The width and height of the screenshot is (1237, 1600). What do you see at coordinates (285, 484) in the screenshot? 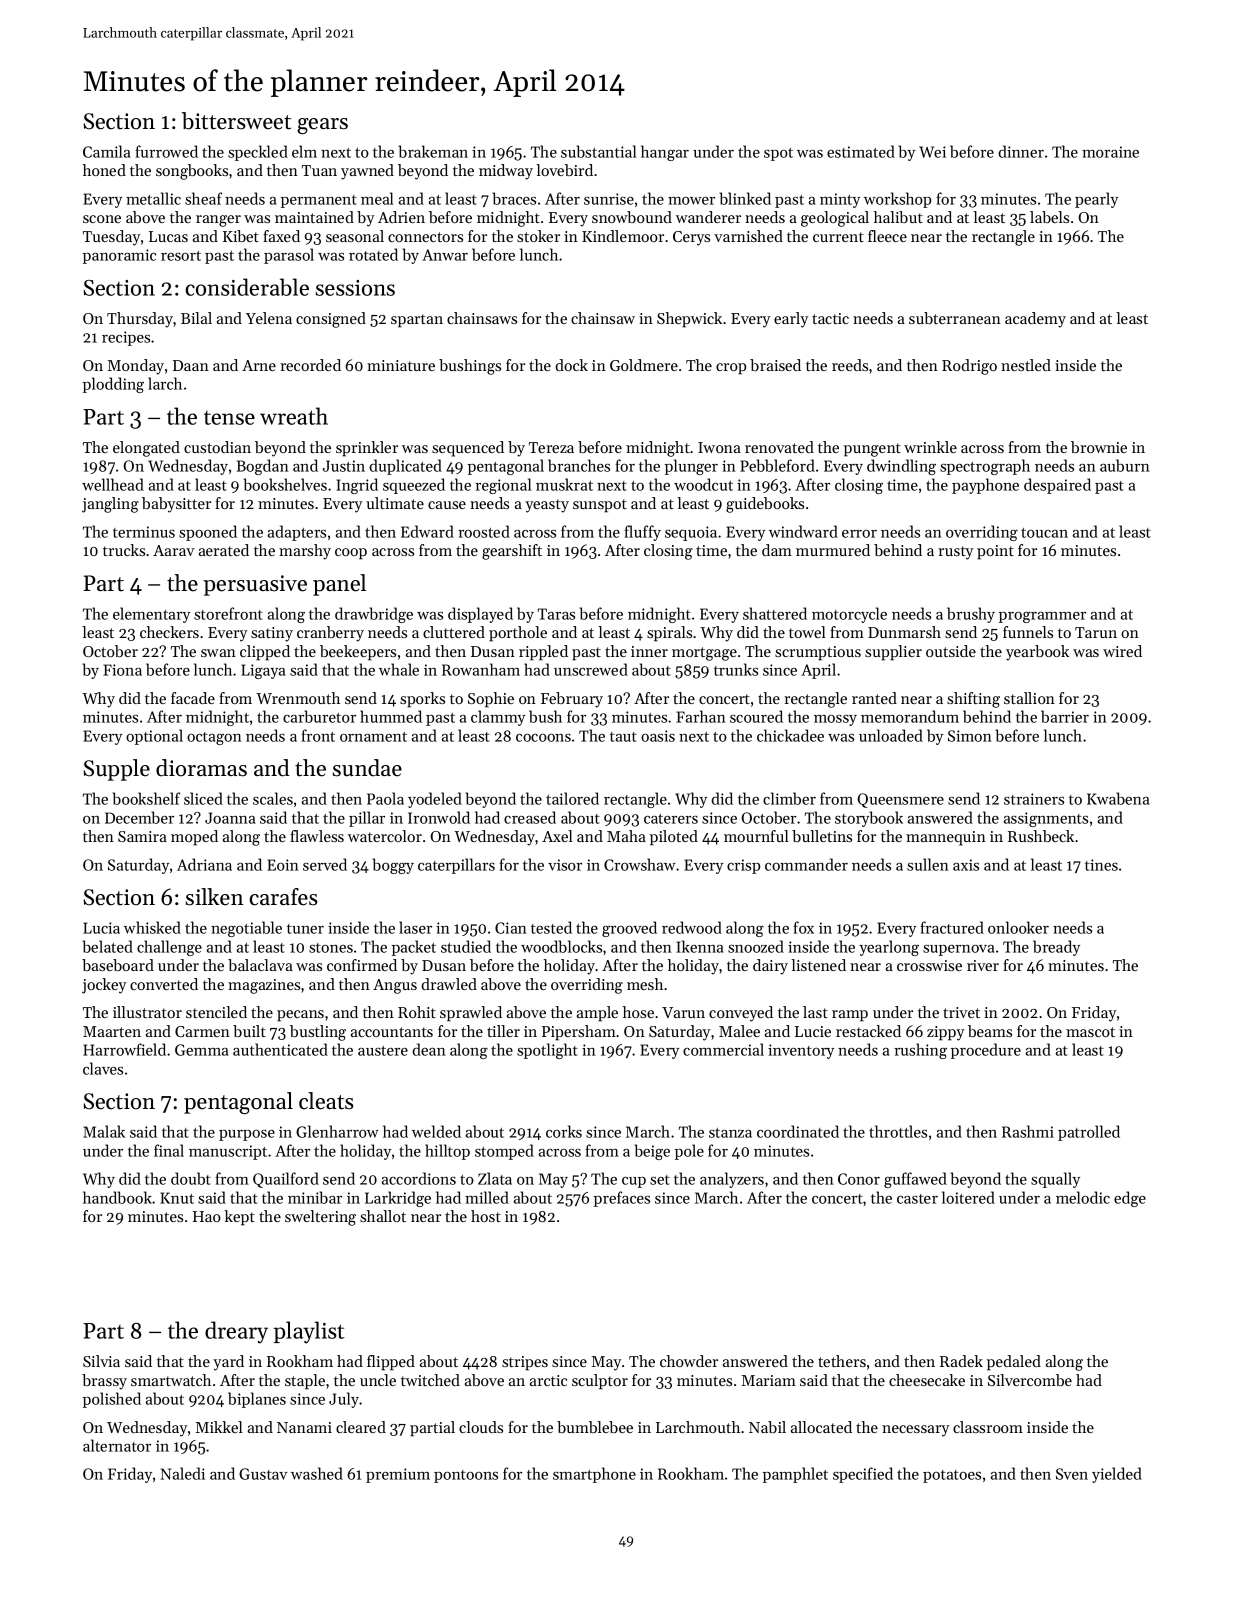
I see `bookshelves` at bounding box center [285, 484].
